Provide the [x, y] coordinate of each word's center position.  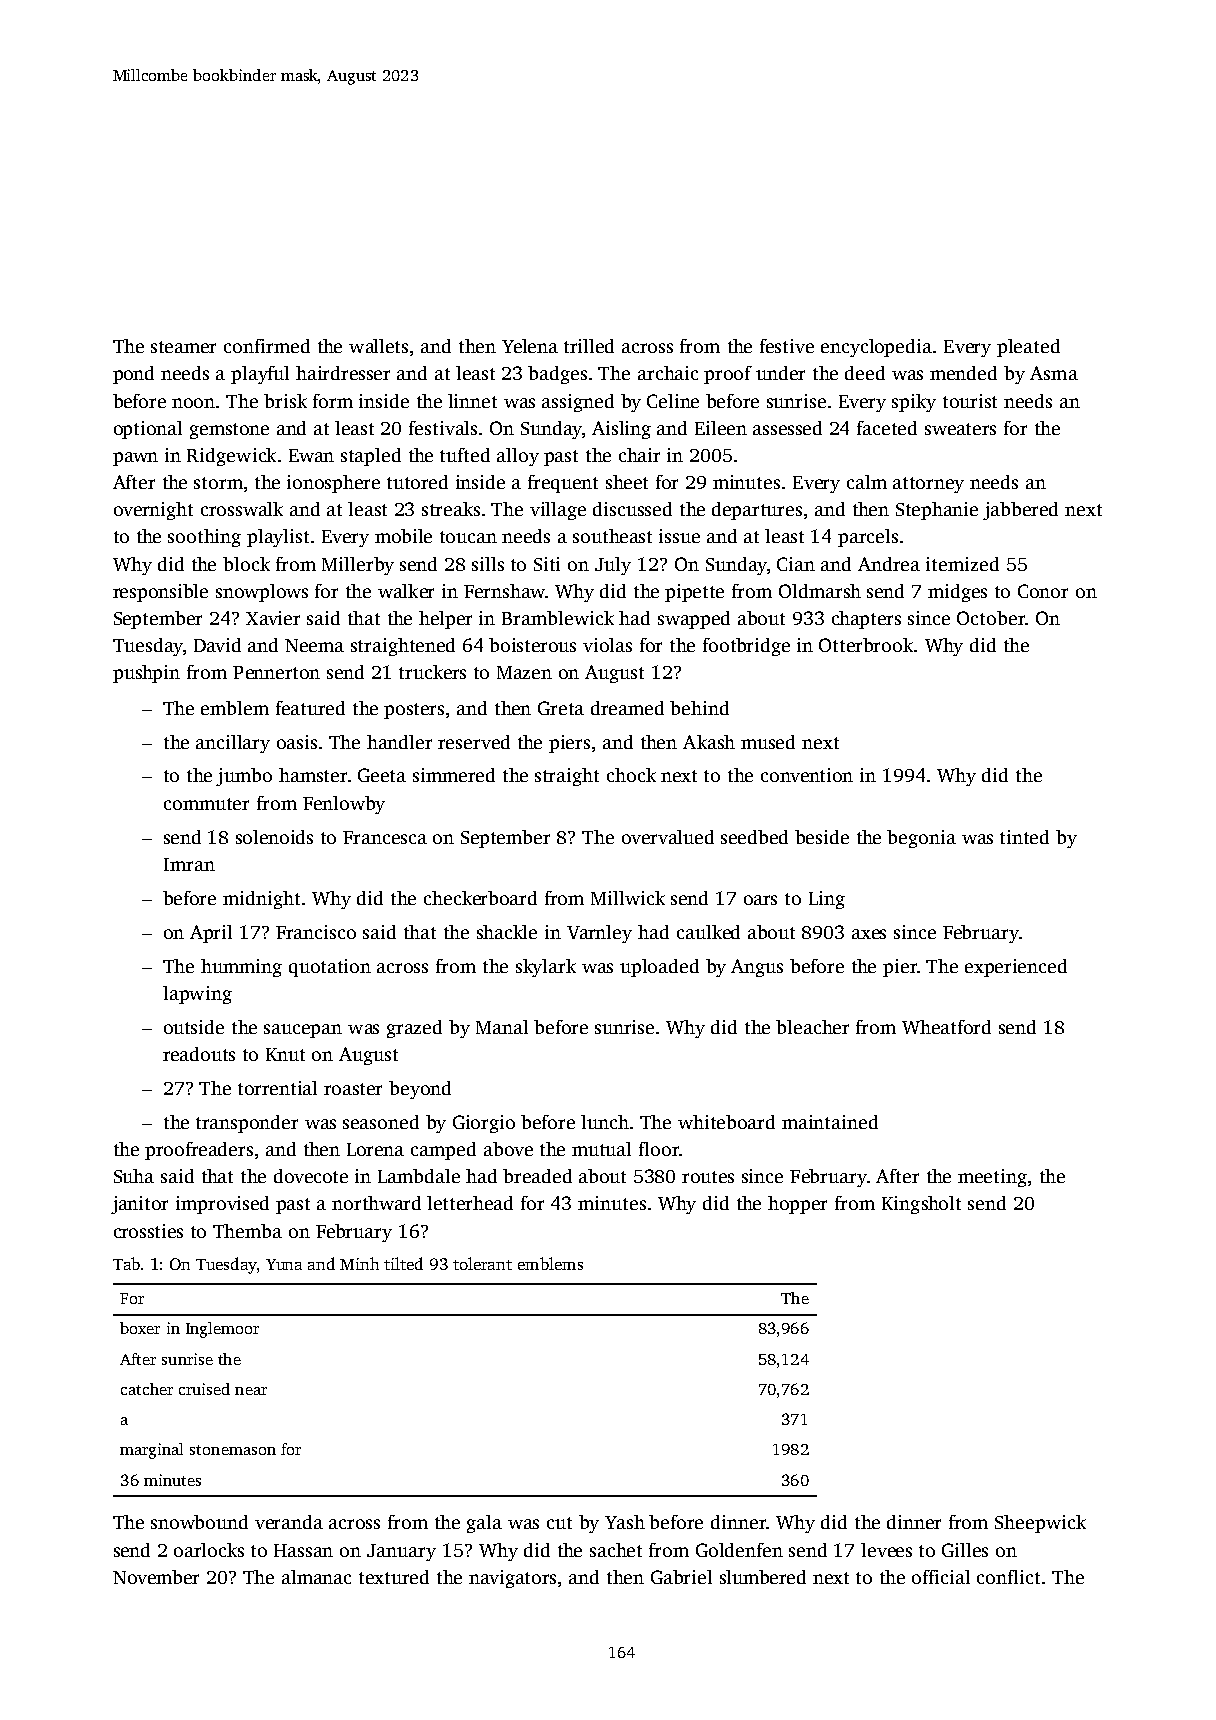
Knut [285, 1054]
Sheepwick [1040, 1524]
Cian [796, 564]
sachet [616, 1550]
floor [659, 1149]
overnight [153, 511]
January [401, 1552]
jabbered [1020, 511]
